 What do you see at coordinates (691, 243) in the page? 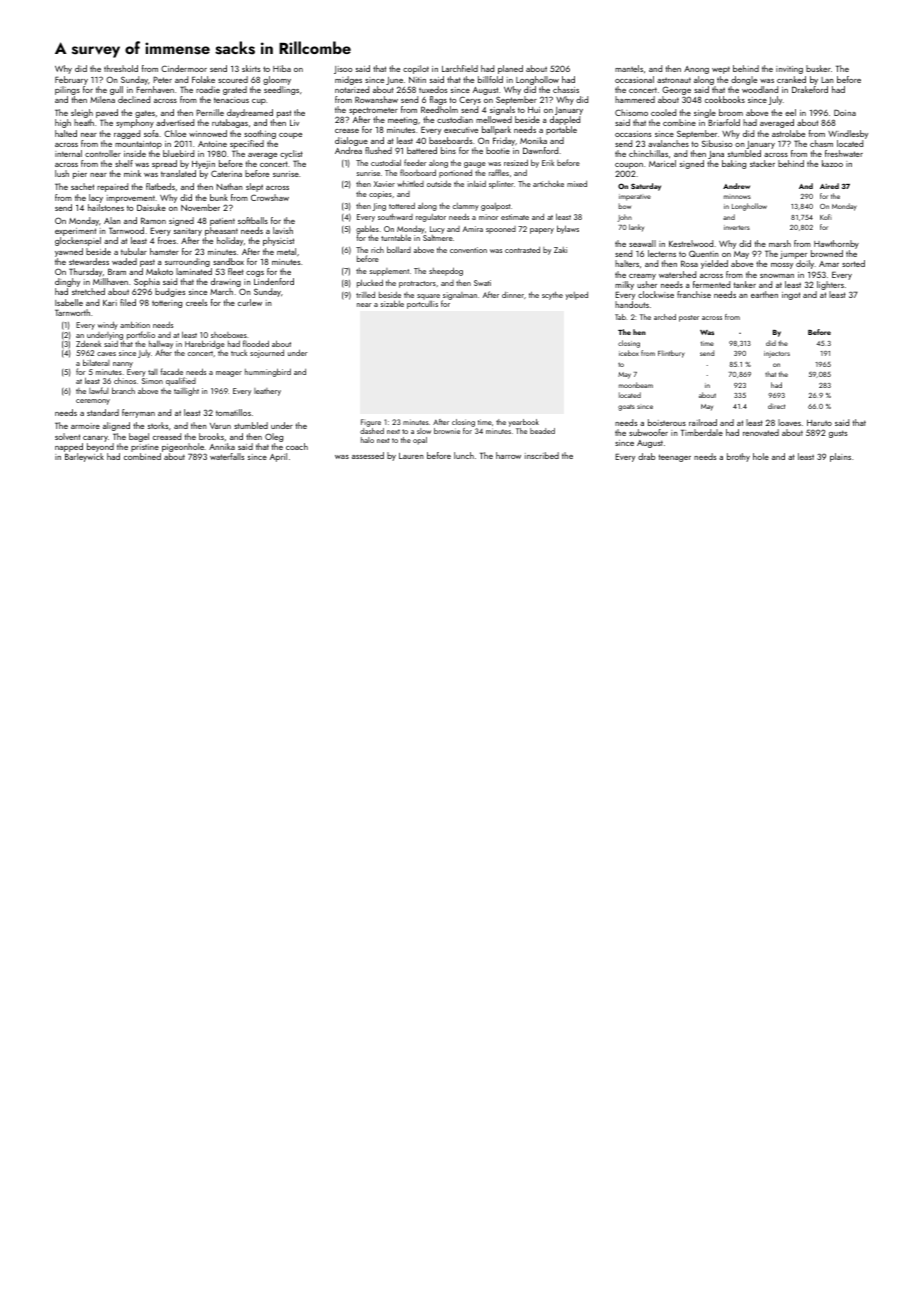
I see `Kestrelwood` at bounding box center [691, 243].
